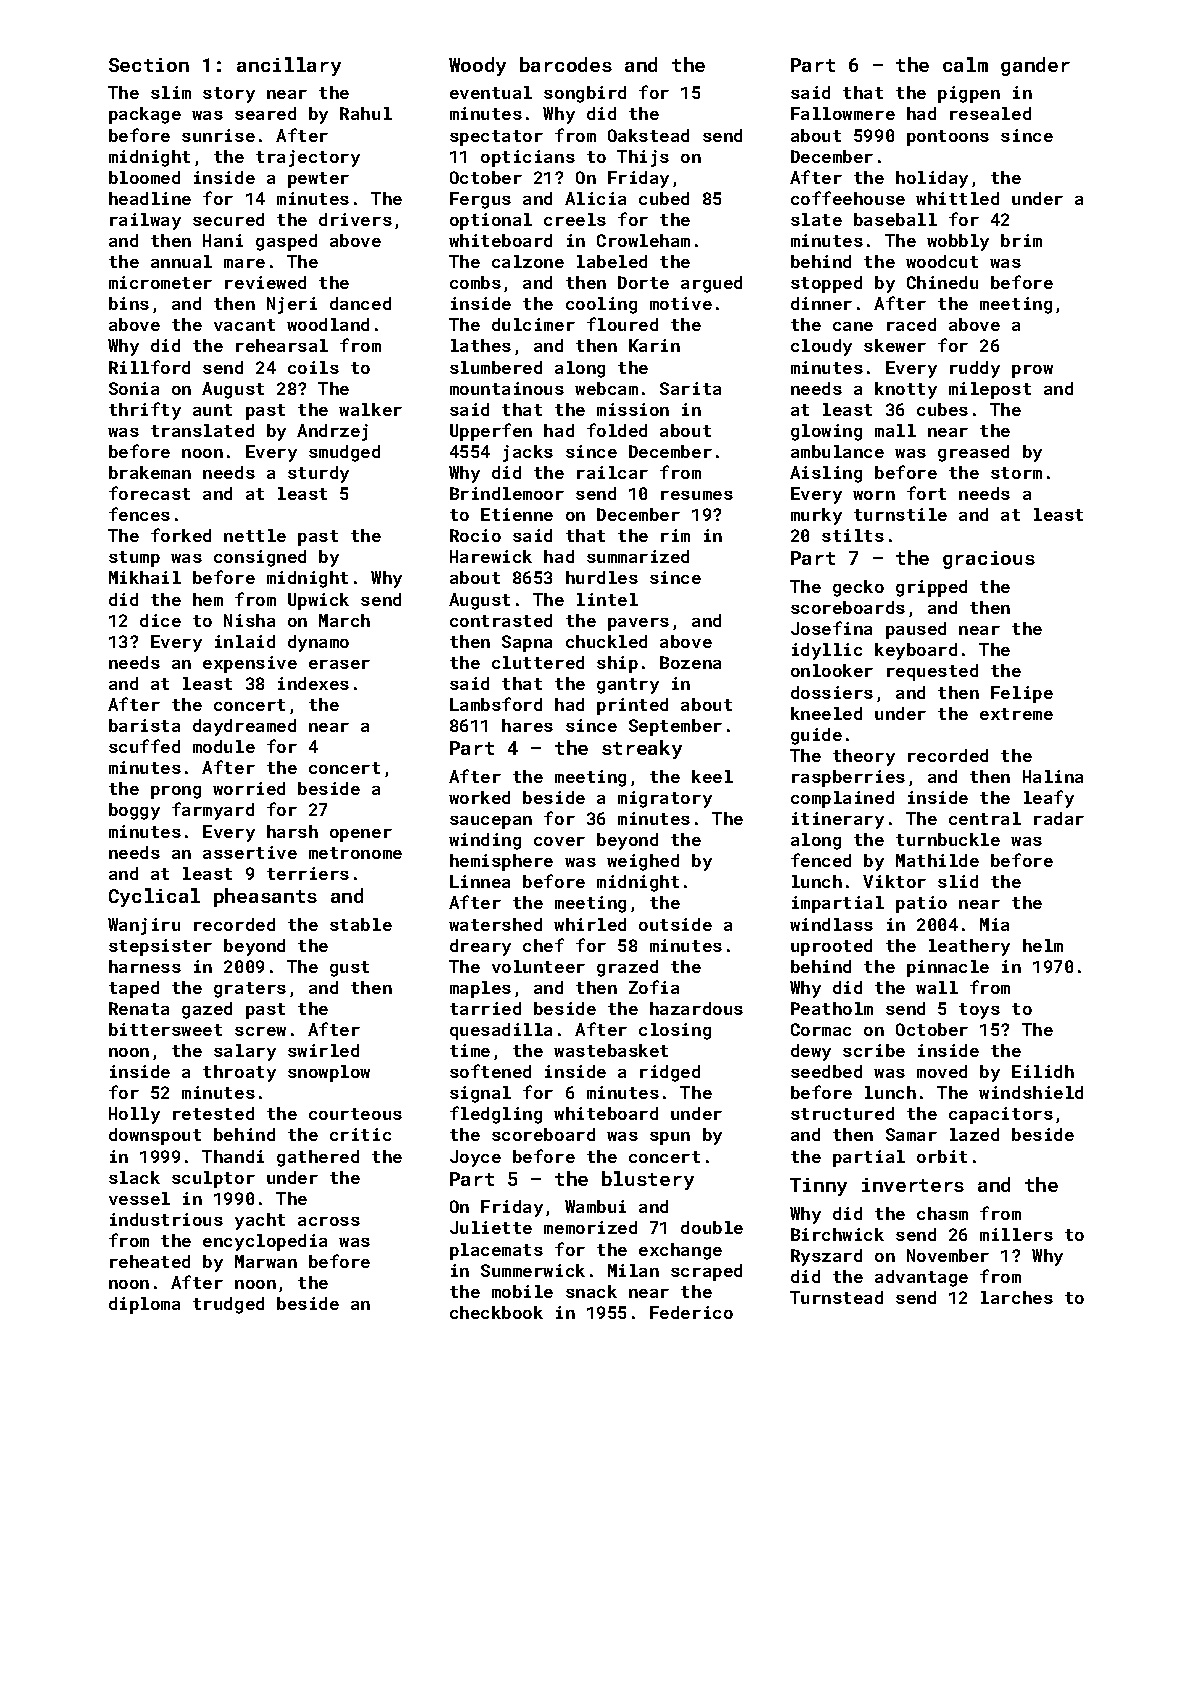 The height and width of the screenshot is (1691, 1195). Describe the element at coordinates (318, 474) in the screenshot. I see `sturdy` at that location.
